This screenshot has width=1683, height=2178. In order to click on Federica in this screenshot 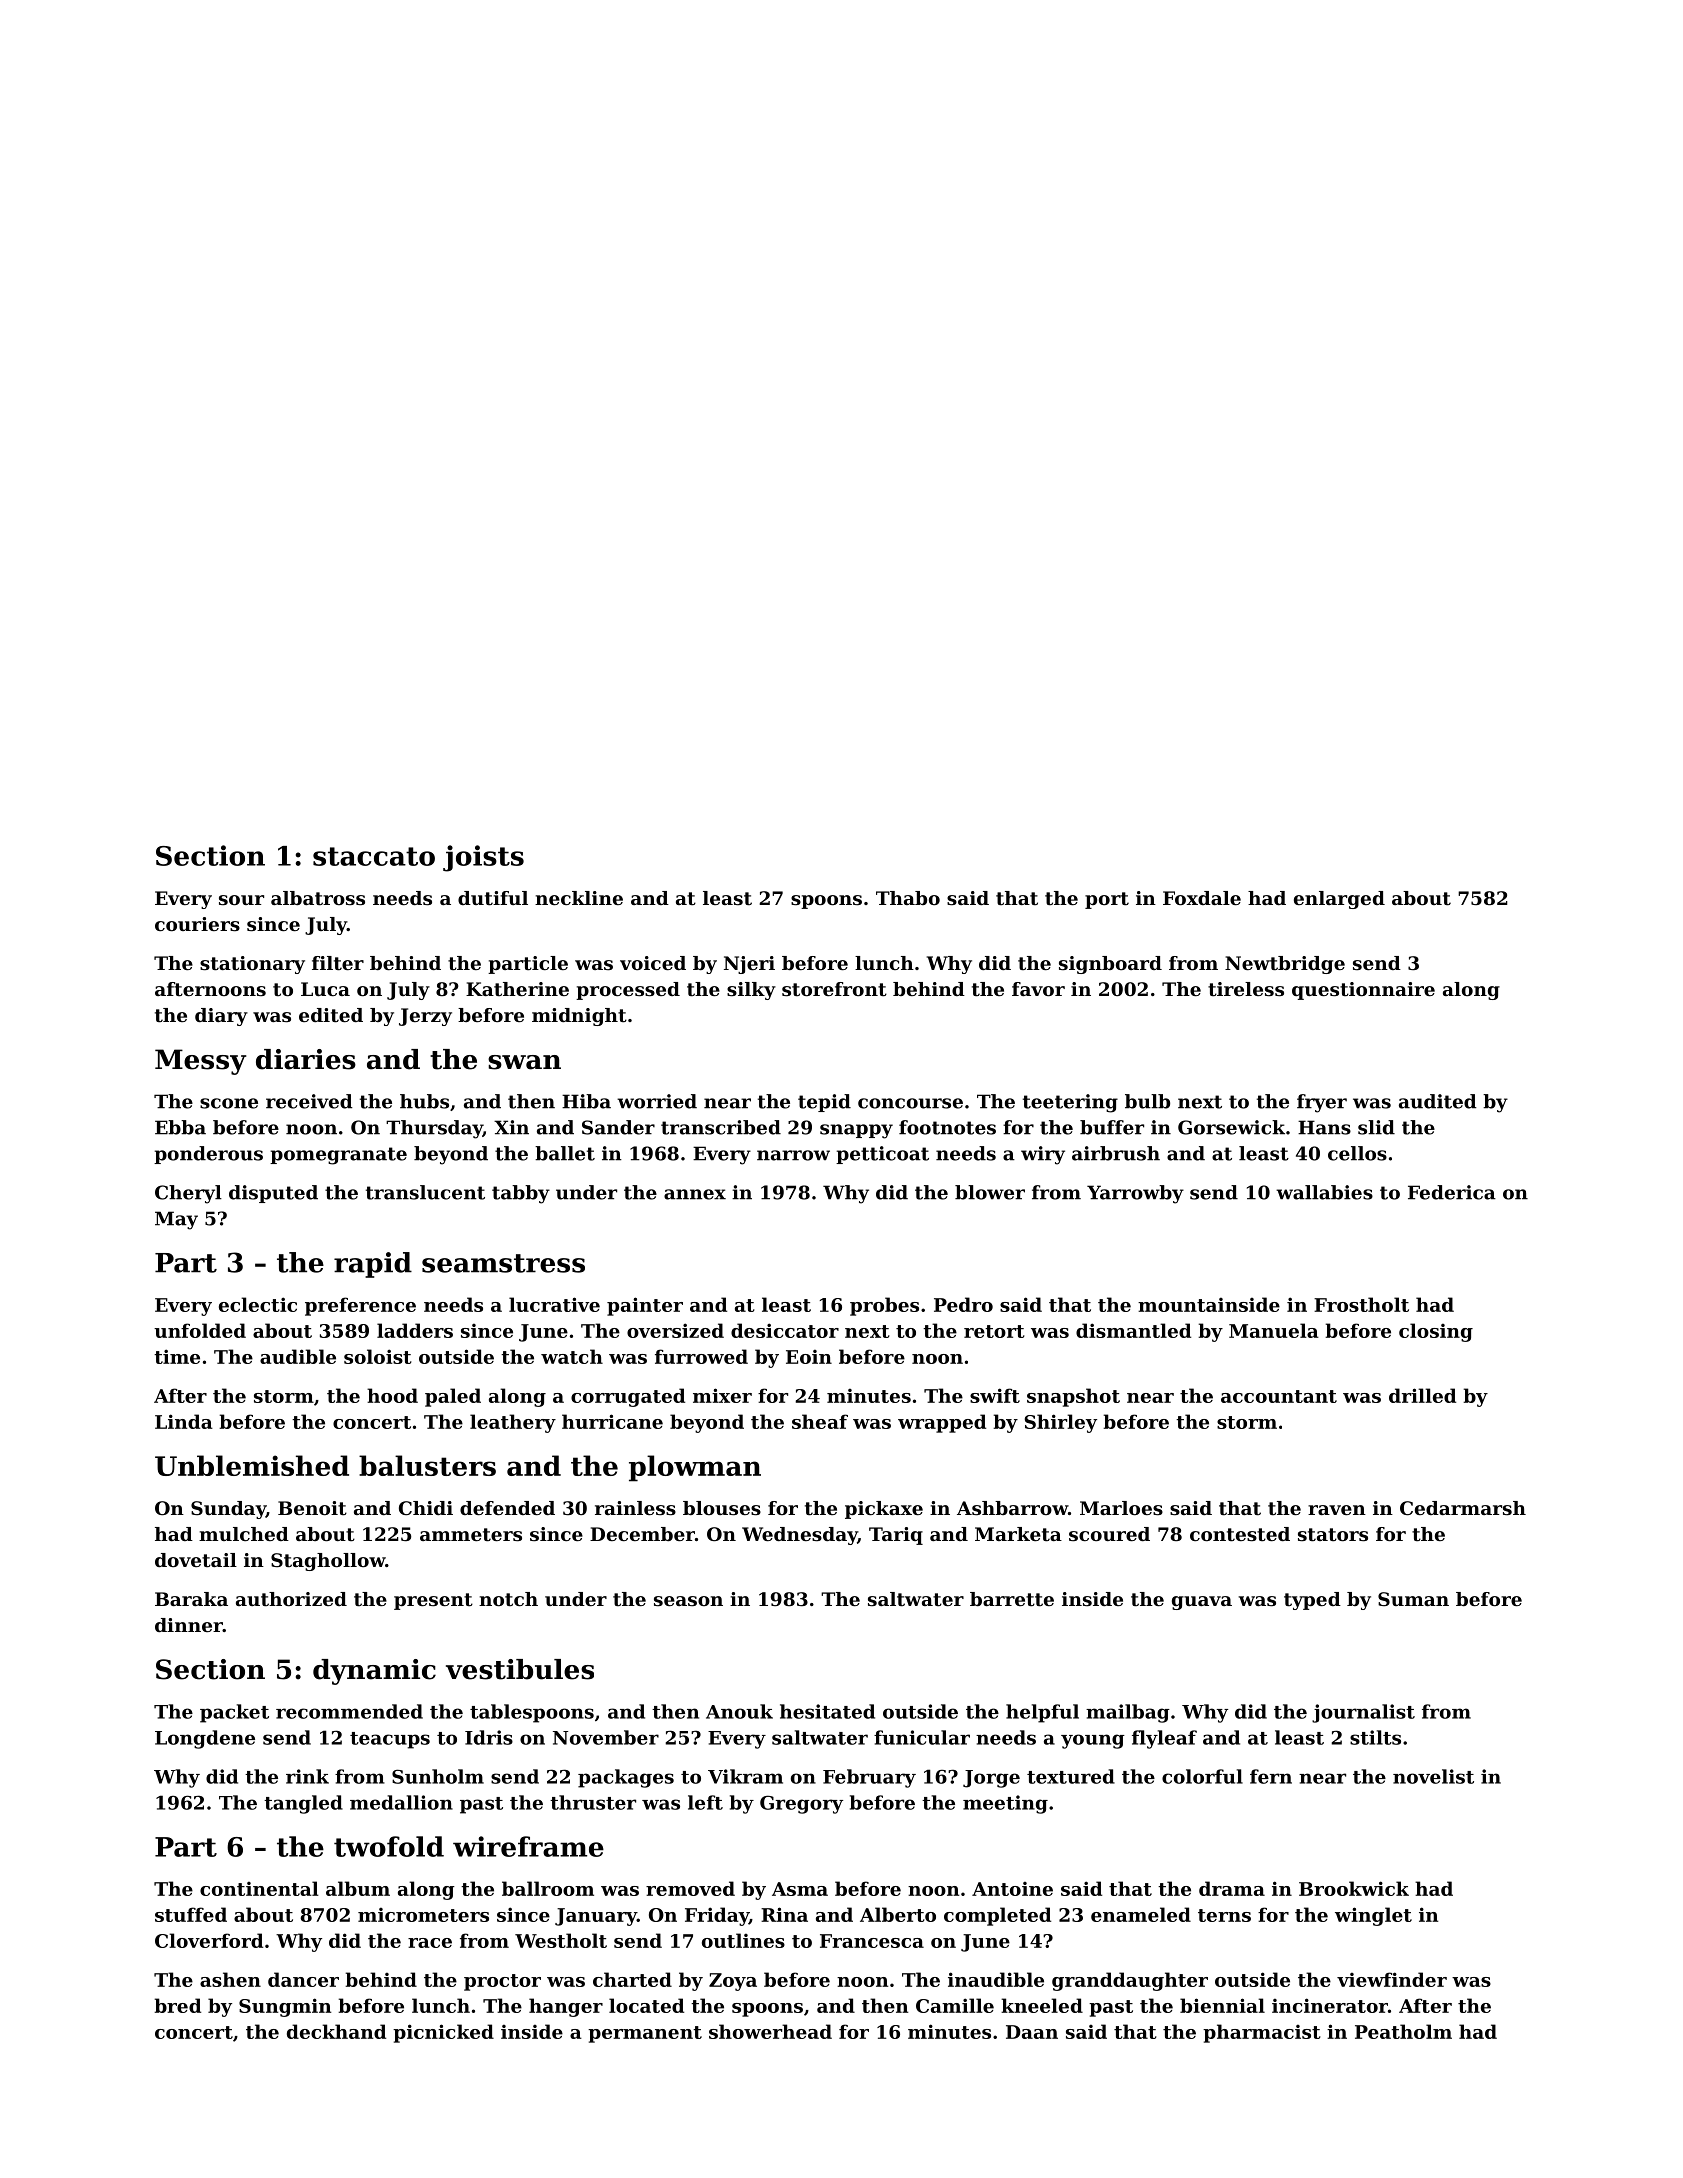, I will do `click(1452, 1192)`.
